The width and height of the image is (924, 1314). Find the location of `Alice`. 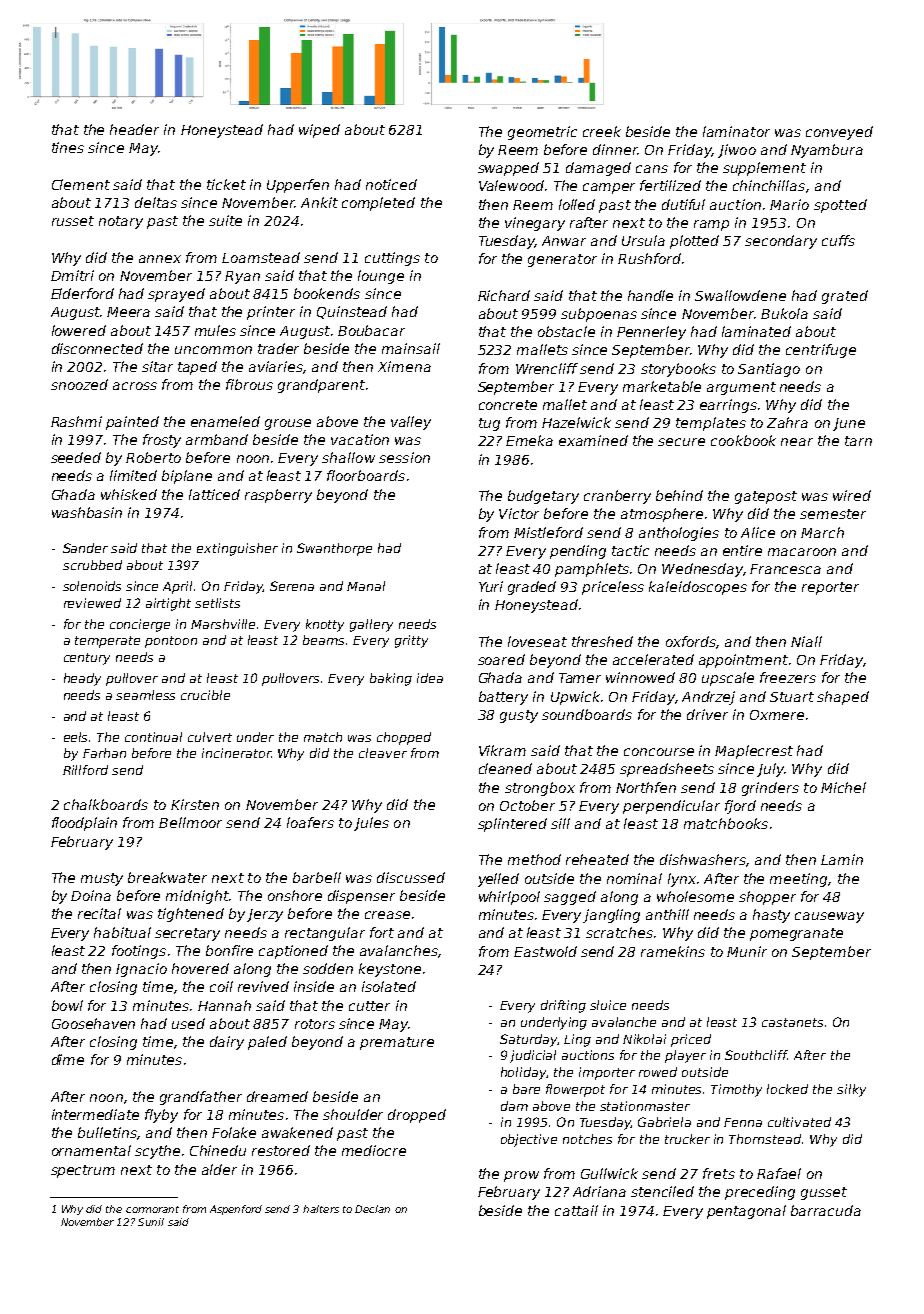

Alice is located at coordinates (758, 532).
